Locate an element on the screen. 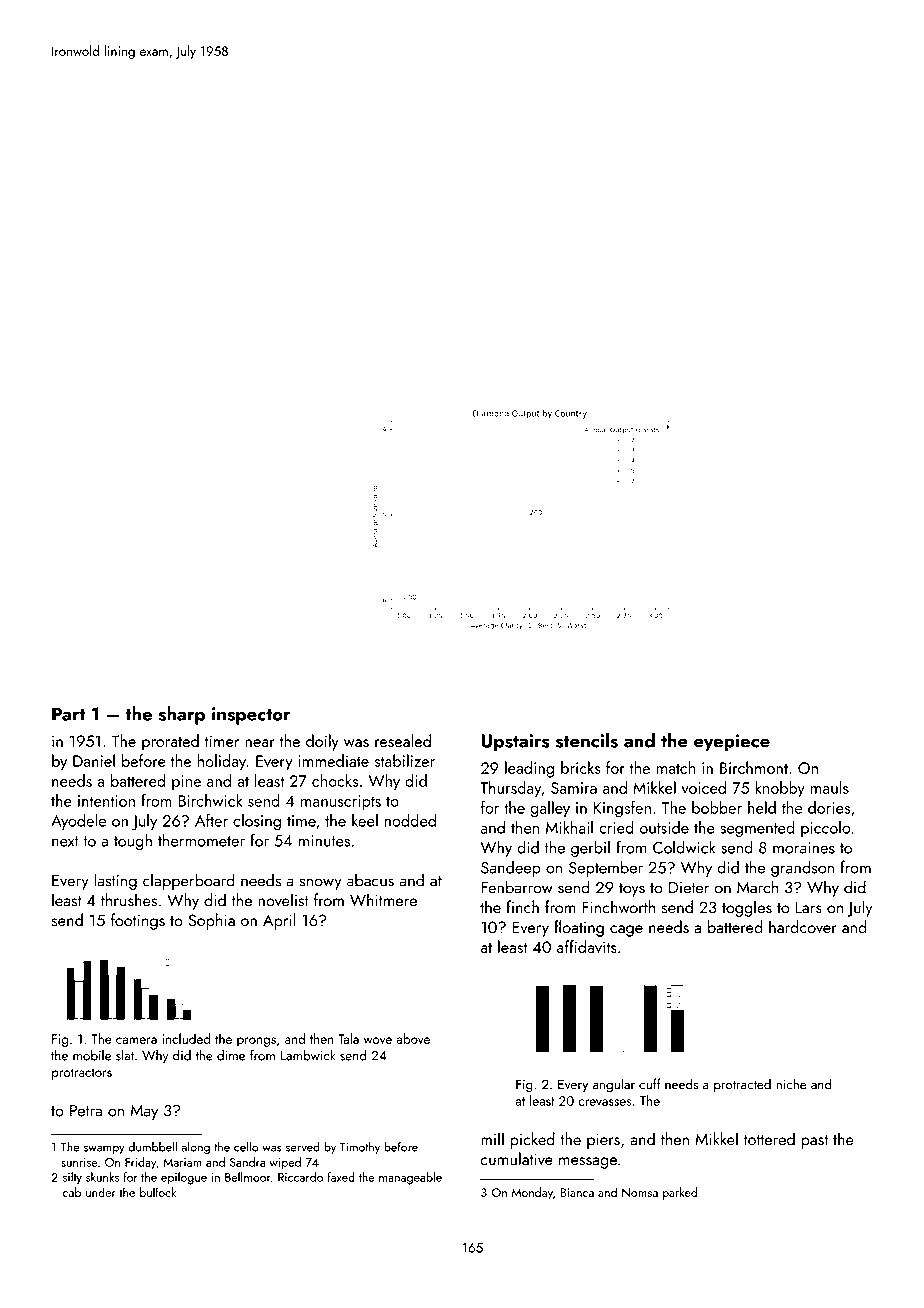  galley is located at coordinates (550, 809).
